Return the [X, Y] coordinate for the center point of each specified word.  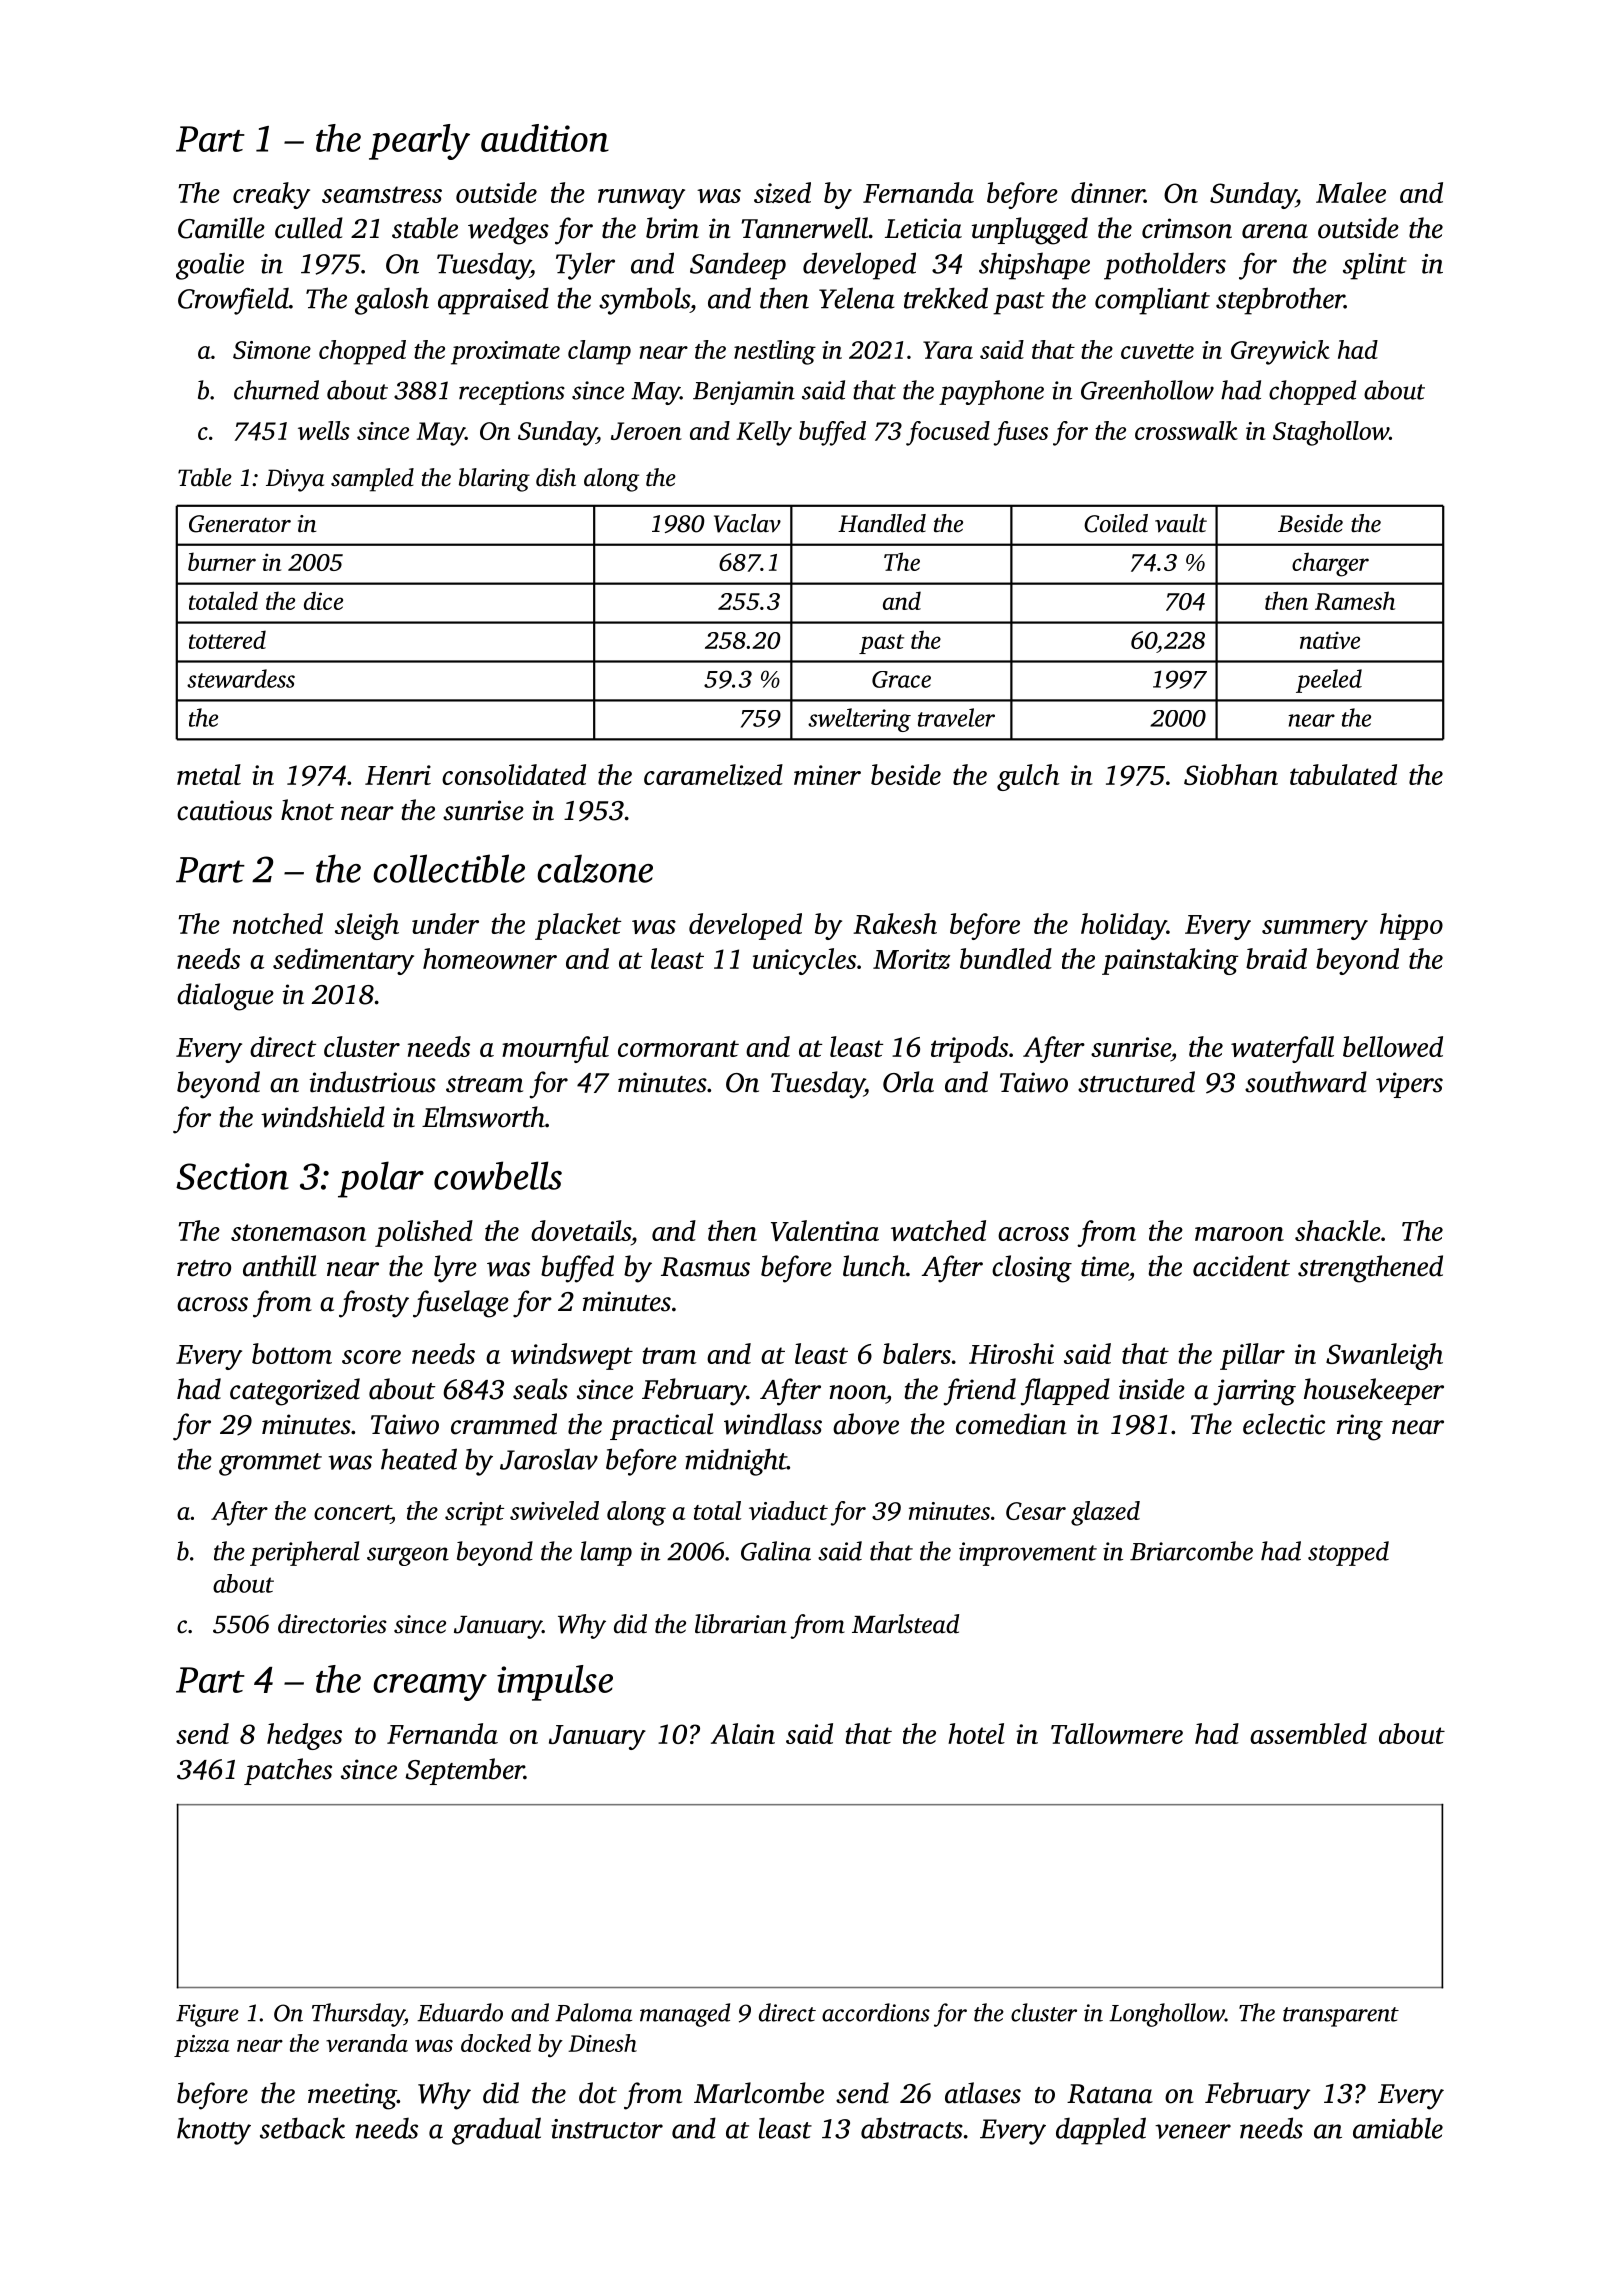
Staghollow [1331, 433]
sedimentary [343, 961]
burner [222, 561]
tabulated [1343, 774]
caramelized [713, 775]
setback [302, 2128]
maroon [1239, 1234]
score [371, 1357]
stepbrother [1280, 301]
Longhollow [1167, 2015]
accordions [876, 2012]
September [464, 1771]
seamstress [382, 194]
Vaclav [747, 523]
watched [938, 1230]
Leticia [923, 228]
